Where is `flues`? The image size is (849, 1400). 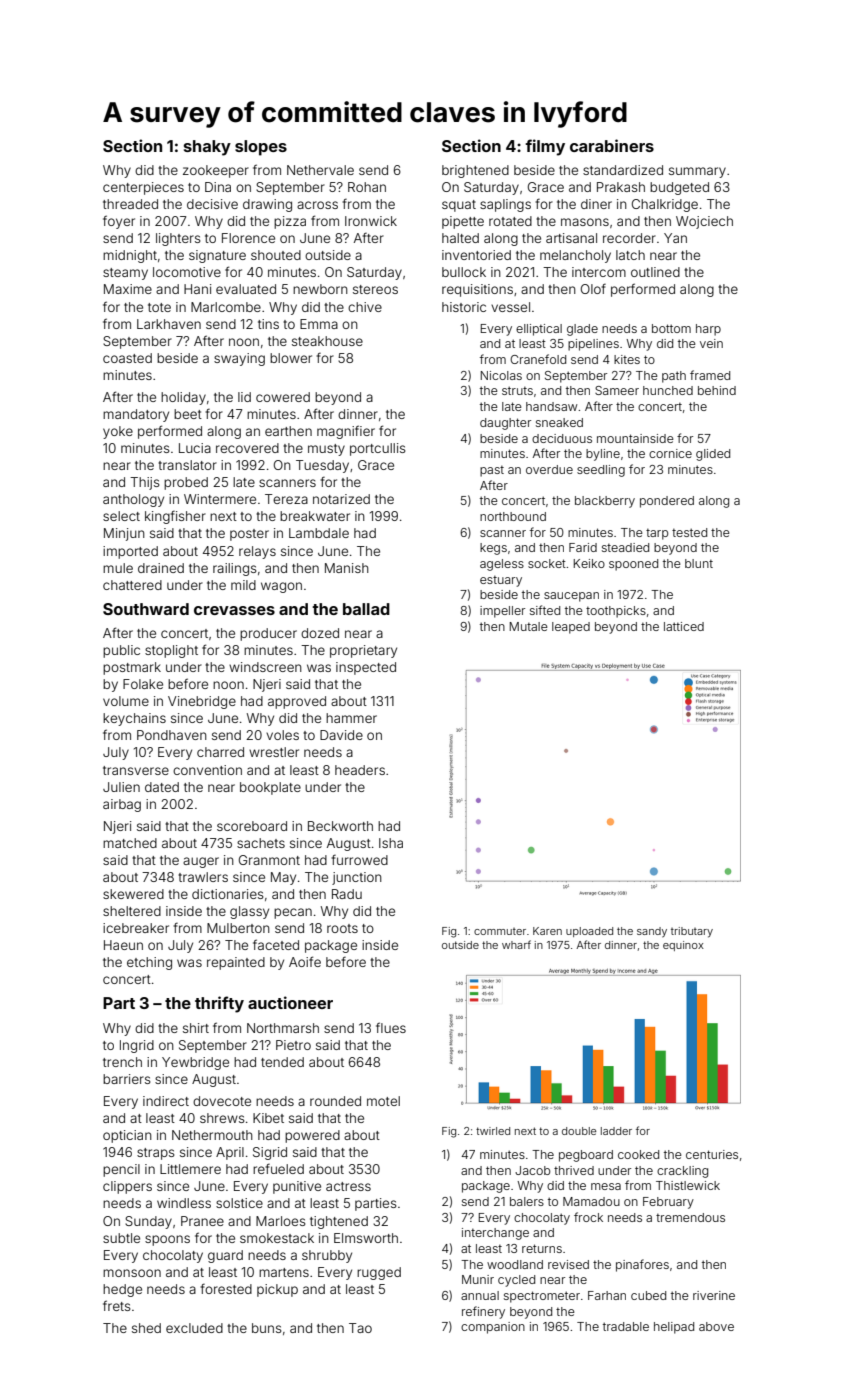
flues is located at coordinates (391, 1027).
